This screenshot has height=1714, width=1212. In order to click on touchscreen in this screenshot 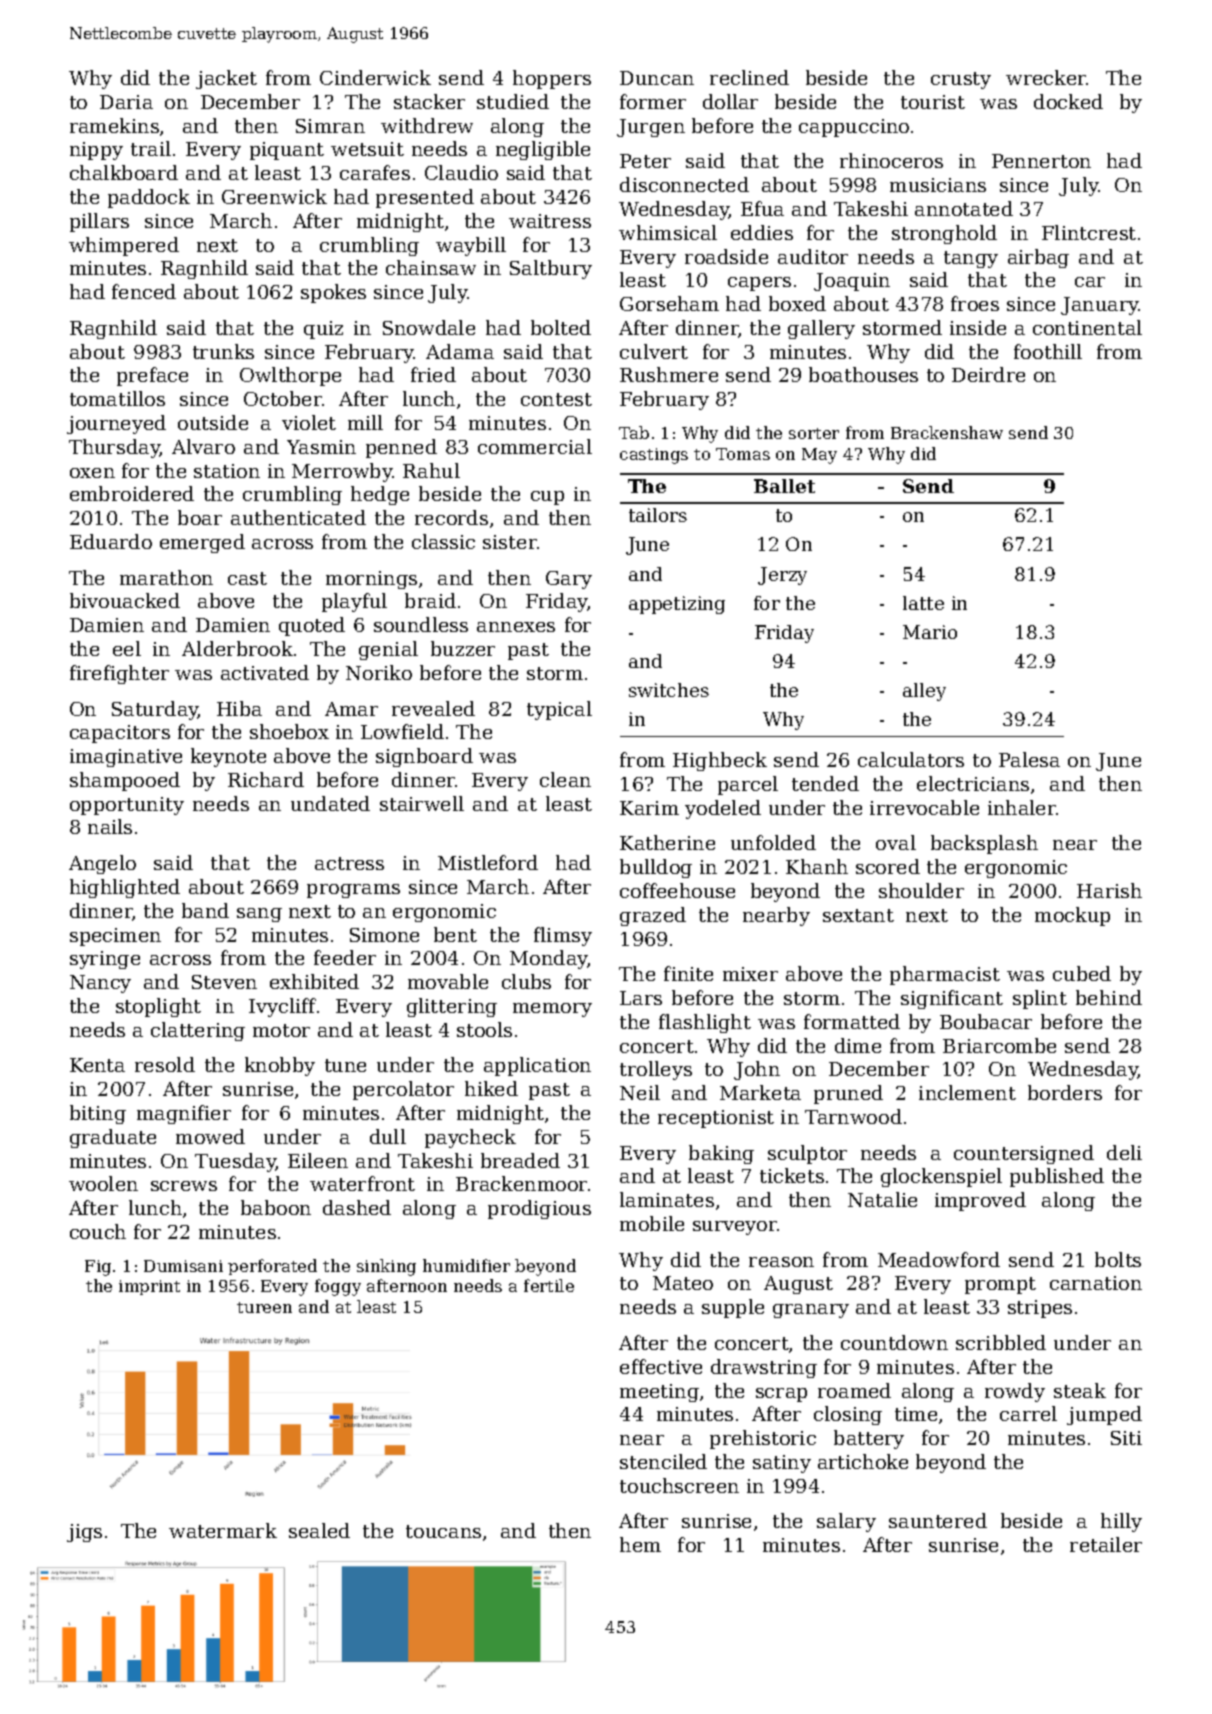, I will do `click(679, 1485)`.
